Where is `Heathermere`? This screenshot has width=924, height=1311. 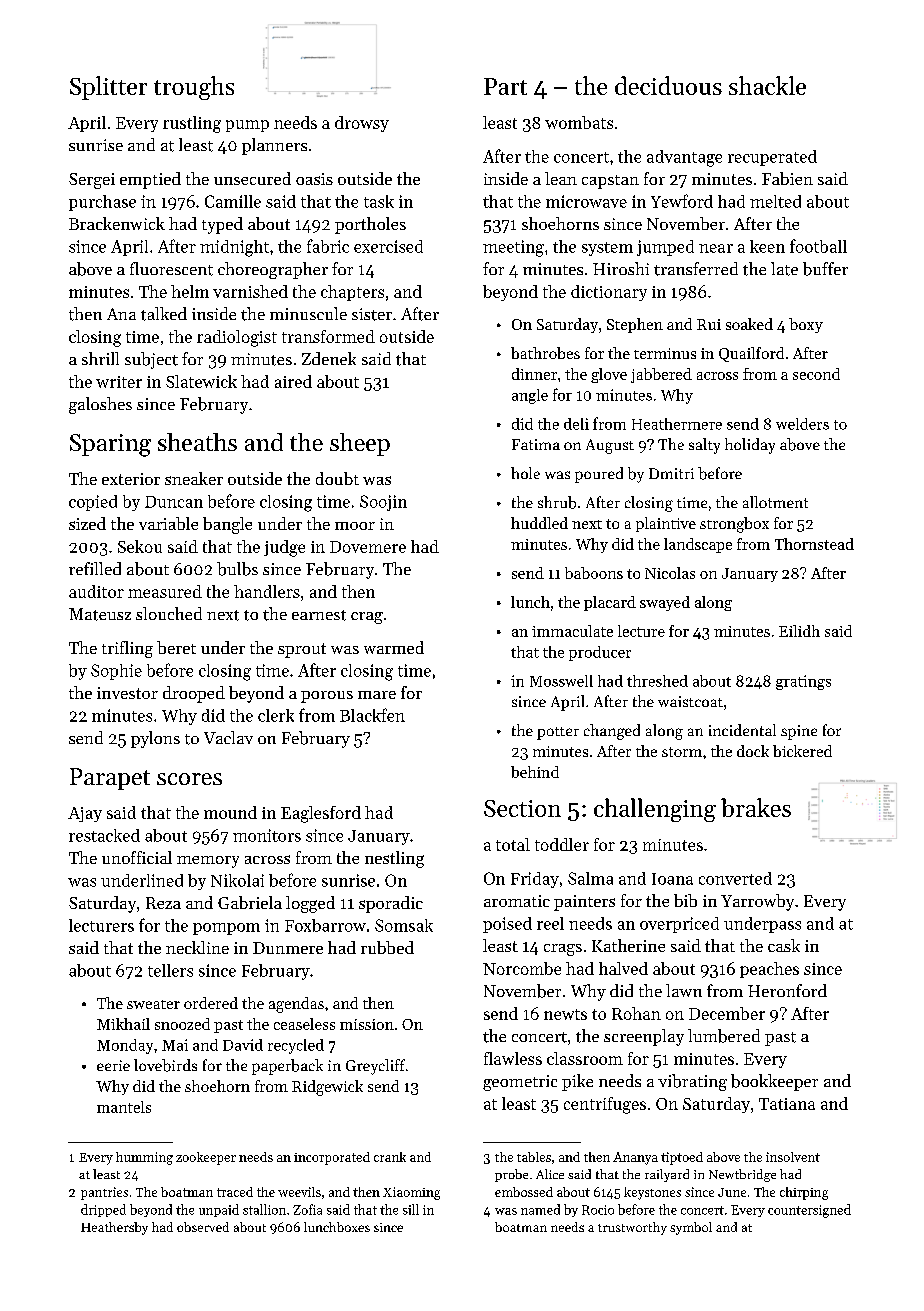
Heathermere is located at coordinates (677, 424).
